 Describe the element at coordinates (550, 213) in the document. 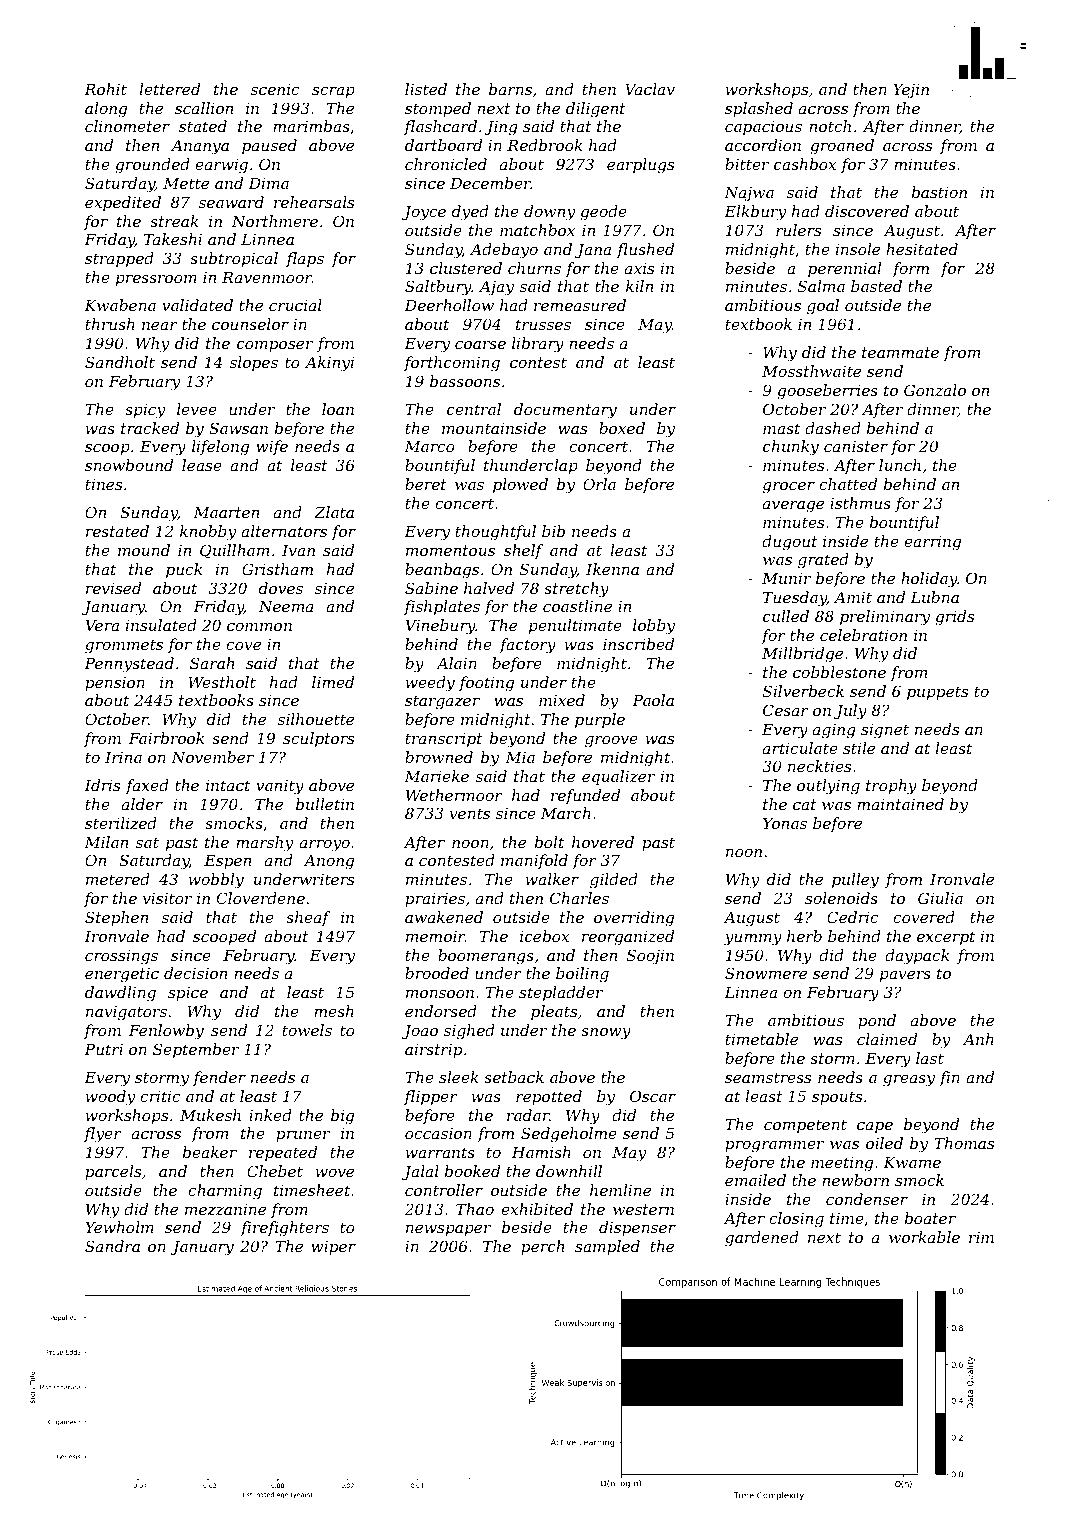

I see `downy` at that location.
